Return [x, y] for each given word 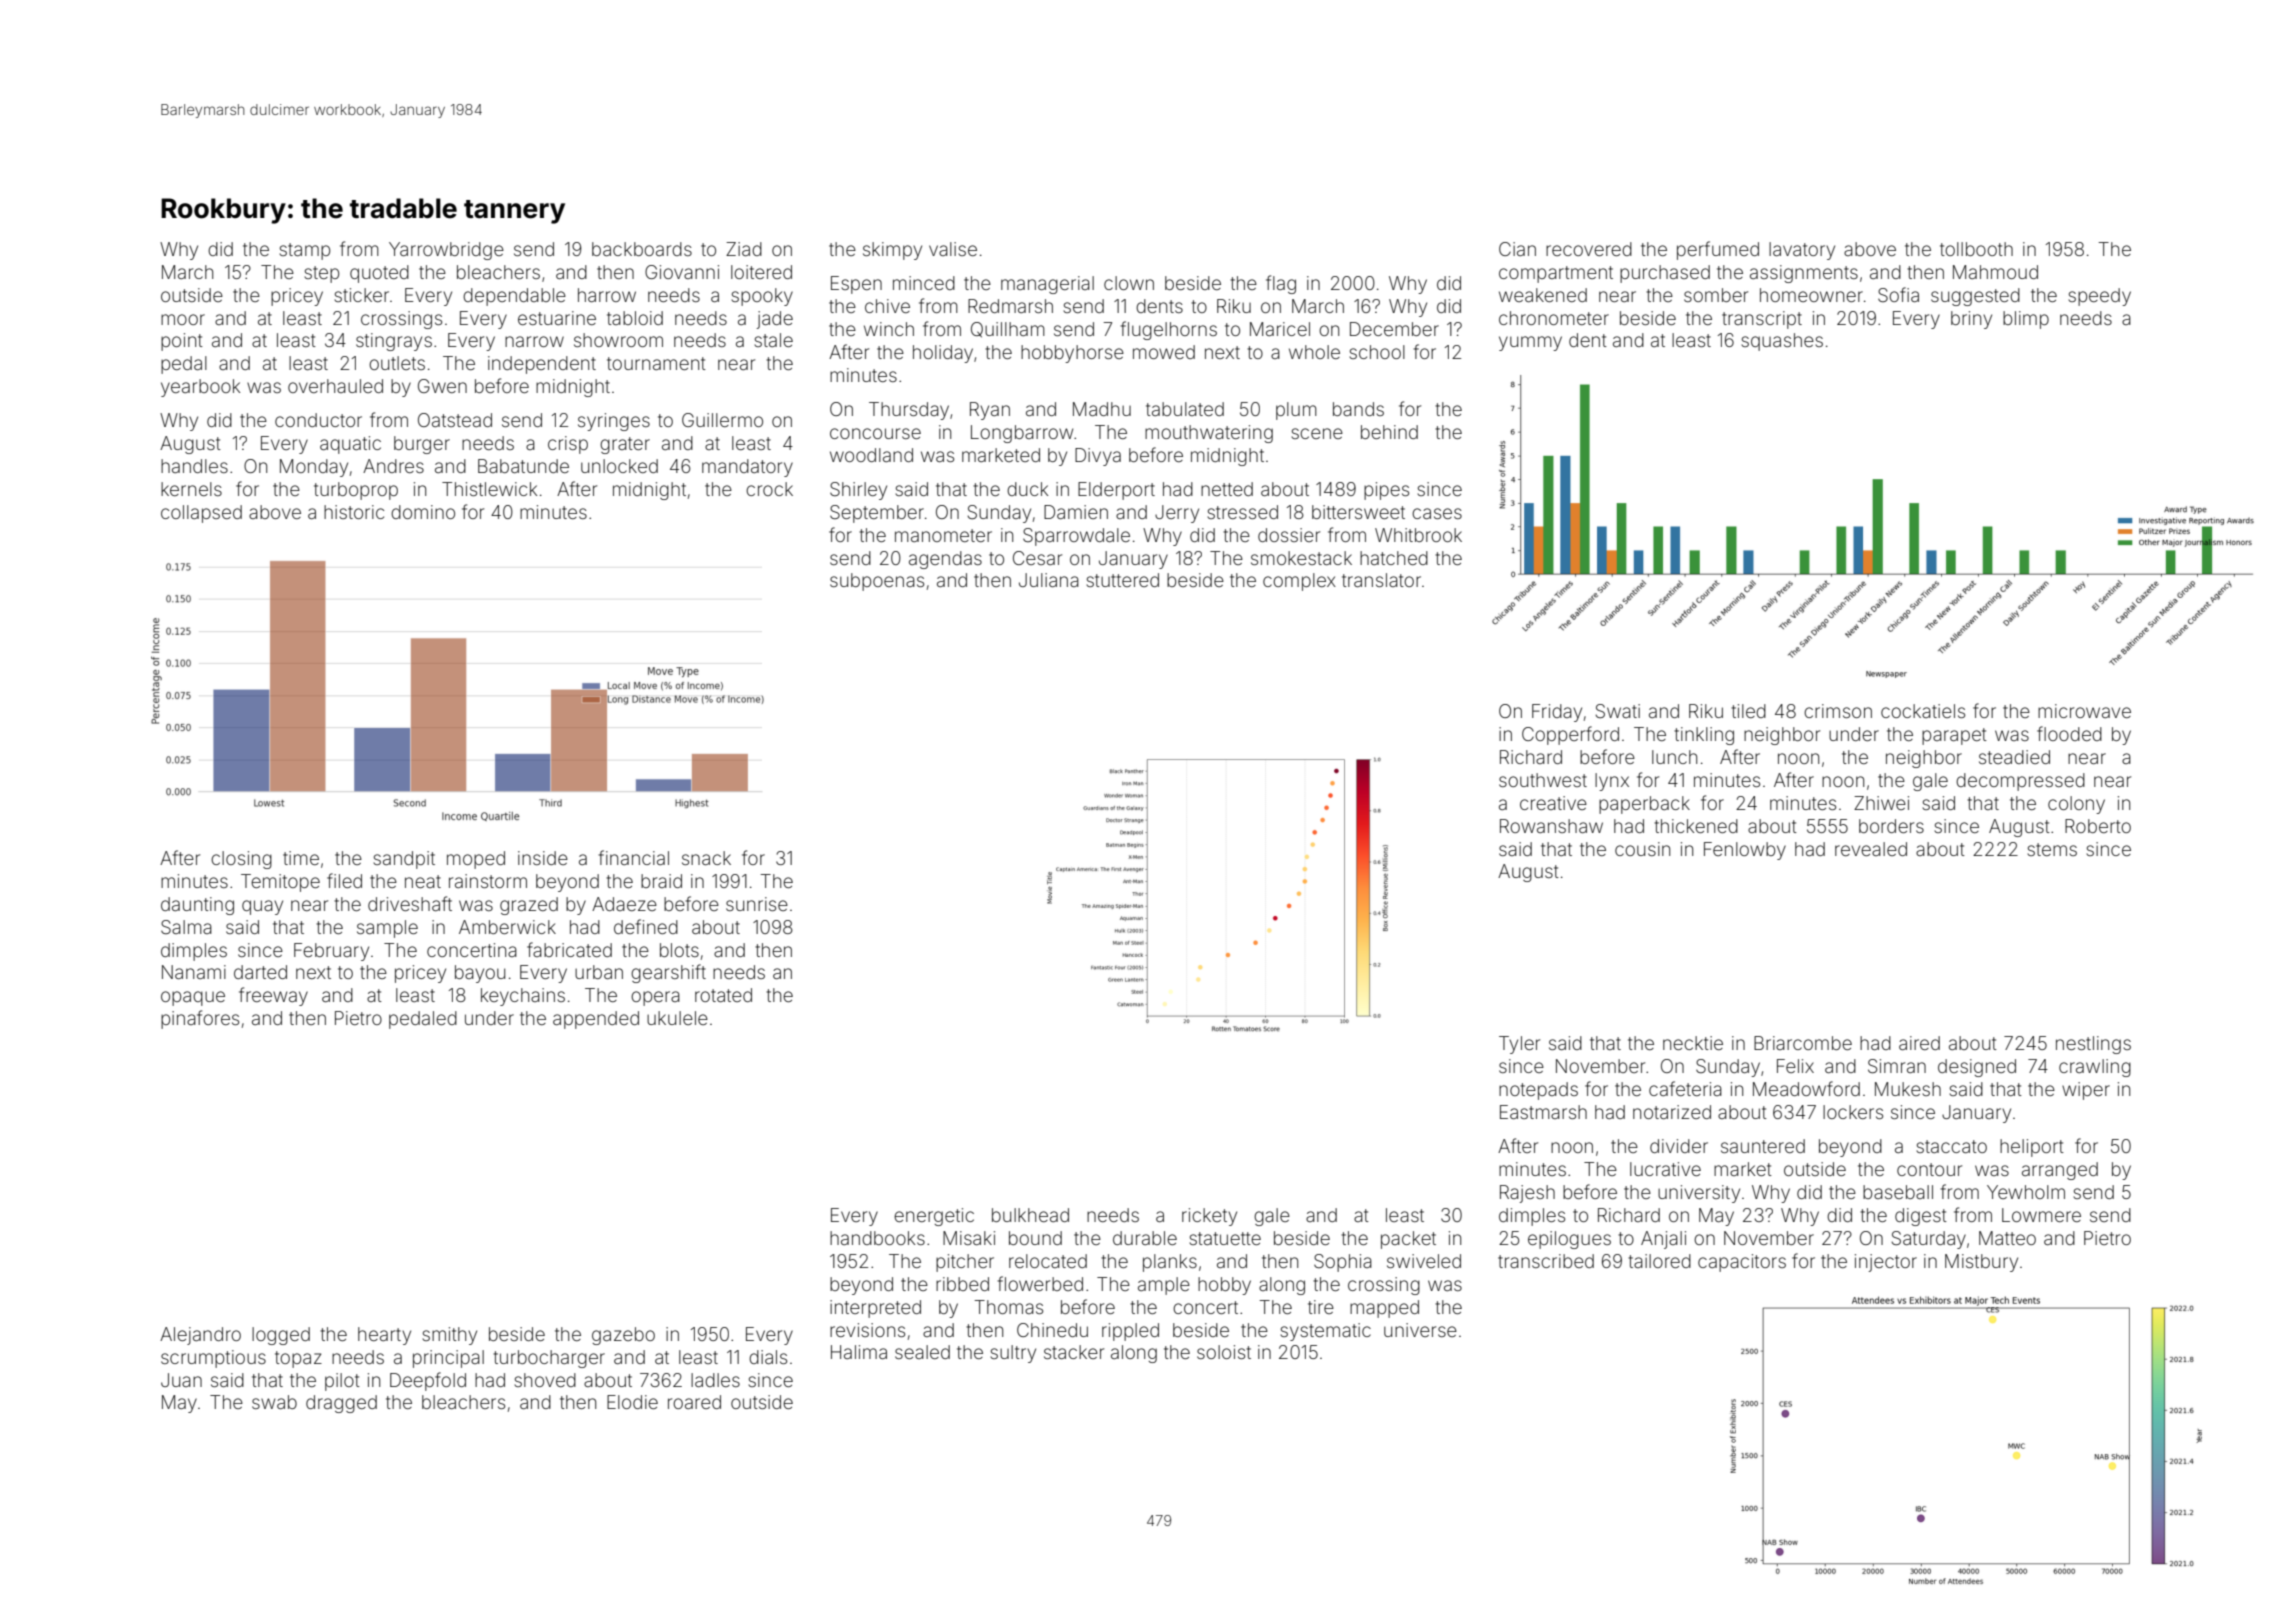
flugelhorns [1169, 330]
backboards [642, 249]
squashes [1782, 342]
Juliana [1049, 580]
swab [274, 1402]
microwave [2084, 711]
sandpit [404, 860]
